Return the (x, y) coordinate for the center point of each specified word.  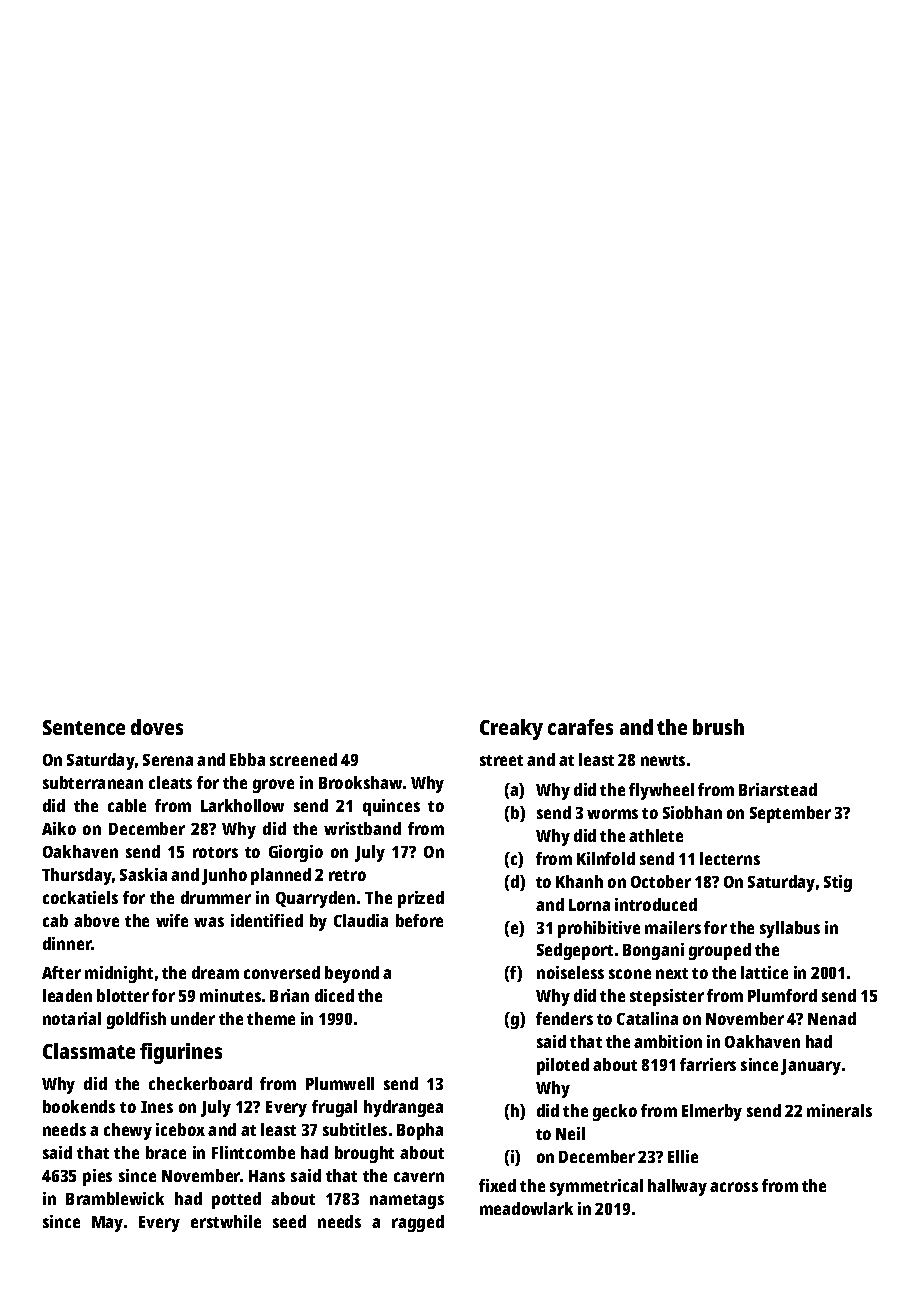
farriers (708, 1064)
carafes (580, 727)
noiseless (570, 972)
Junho (224, 876)
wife (172, 920)
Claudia (361, 920)
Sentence (84, 727)
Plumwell (340, 1083)
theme (271, 1018)
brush (718, 727)
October (661, 881)
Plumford (782, 995)
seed (289, 1221)
